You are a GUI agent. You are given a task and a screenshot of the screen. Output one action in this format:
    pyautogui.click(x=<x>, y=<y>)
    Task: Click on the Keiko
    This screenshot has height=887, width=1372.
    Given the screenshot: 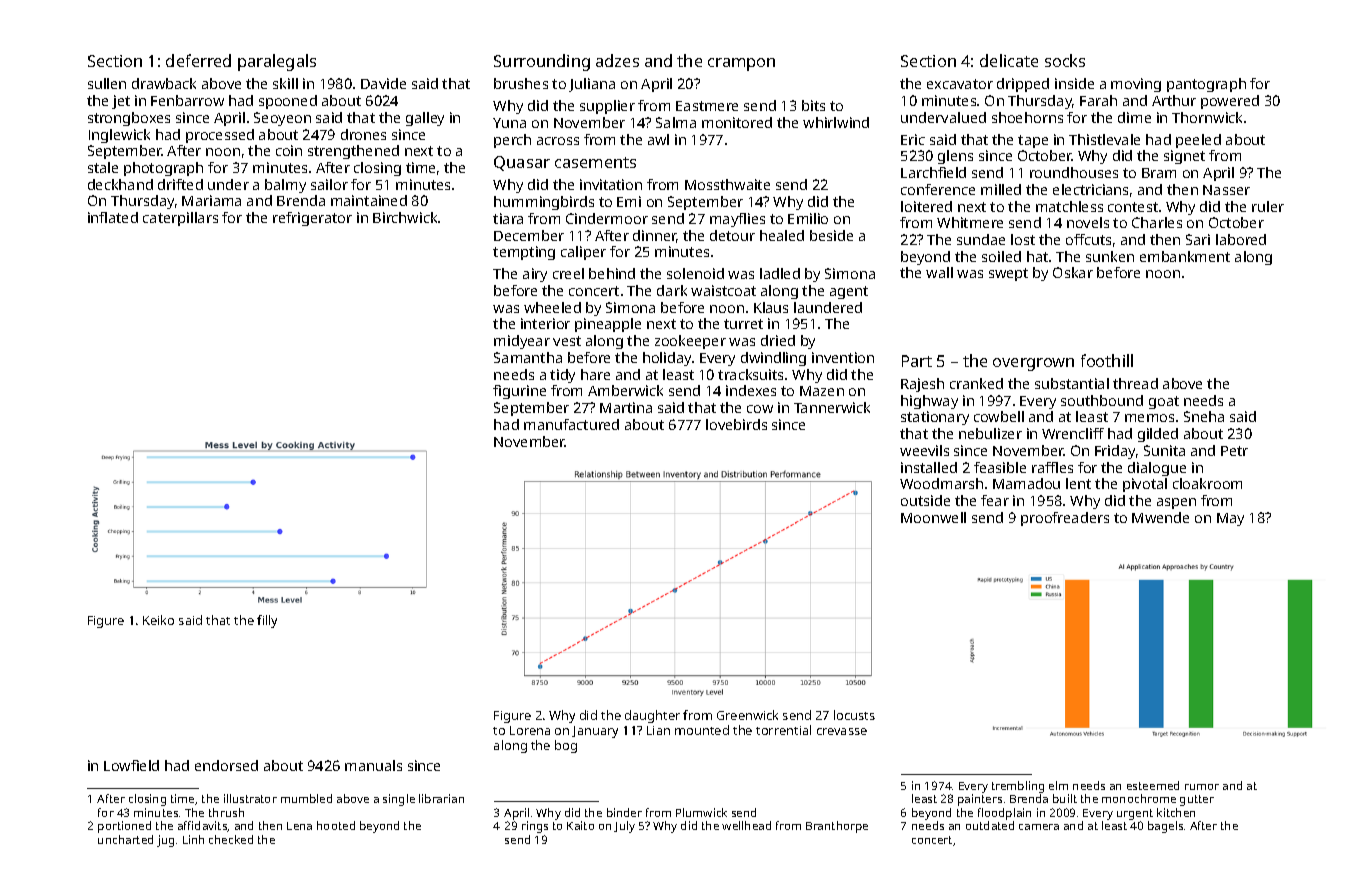 What is the action you would take?
    pyautogui.click(x=158, y=620)
